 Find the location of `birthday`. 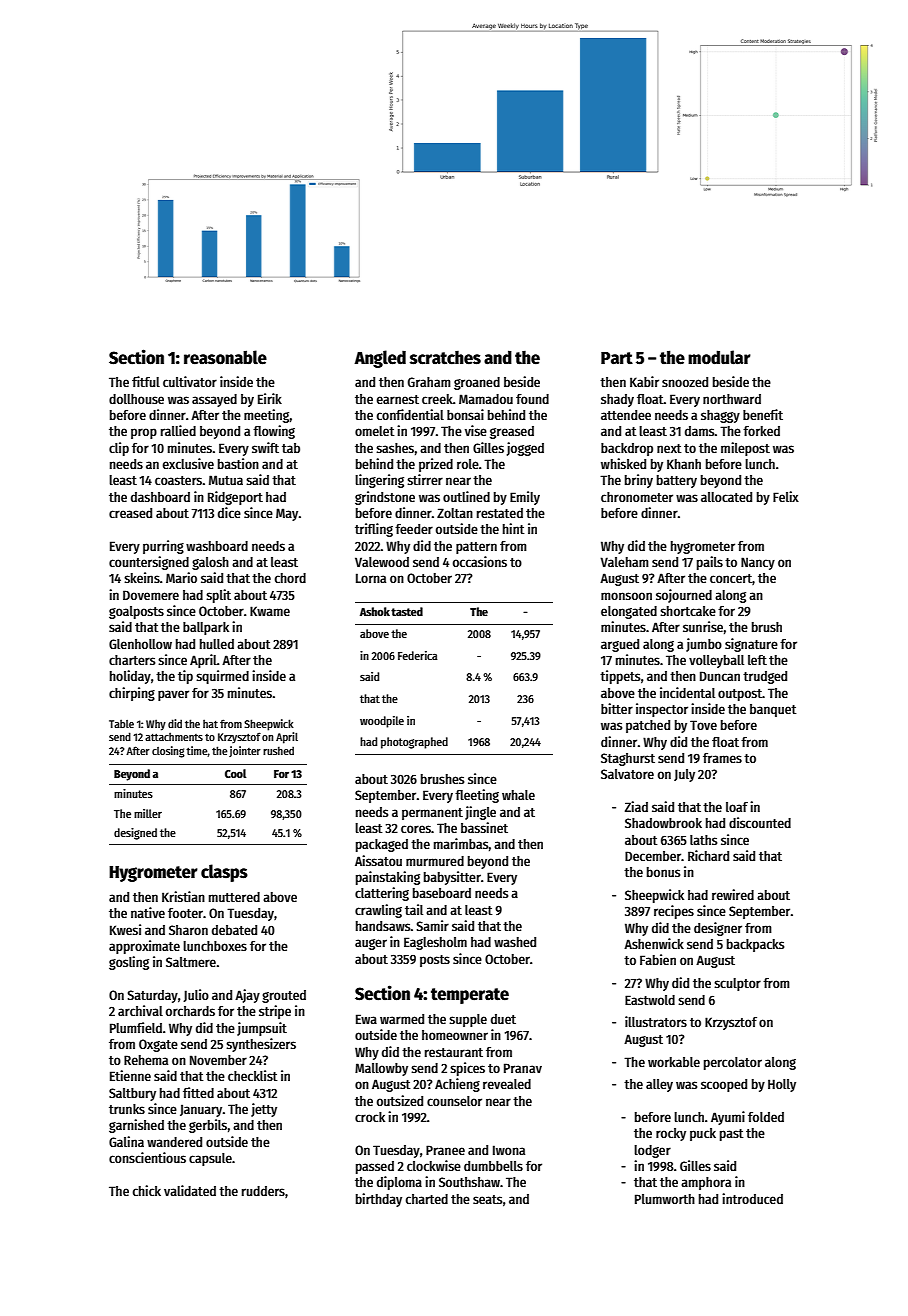

birthday is located at coordinates (379, 1200).
